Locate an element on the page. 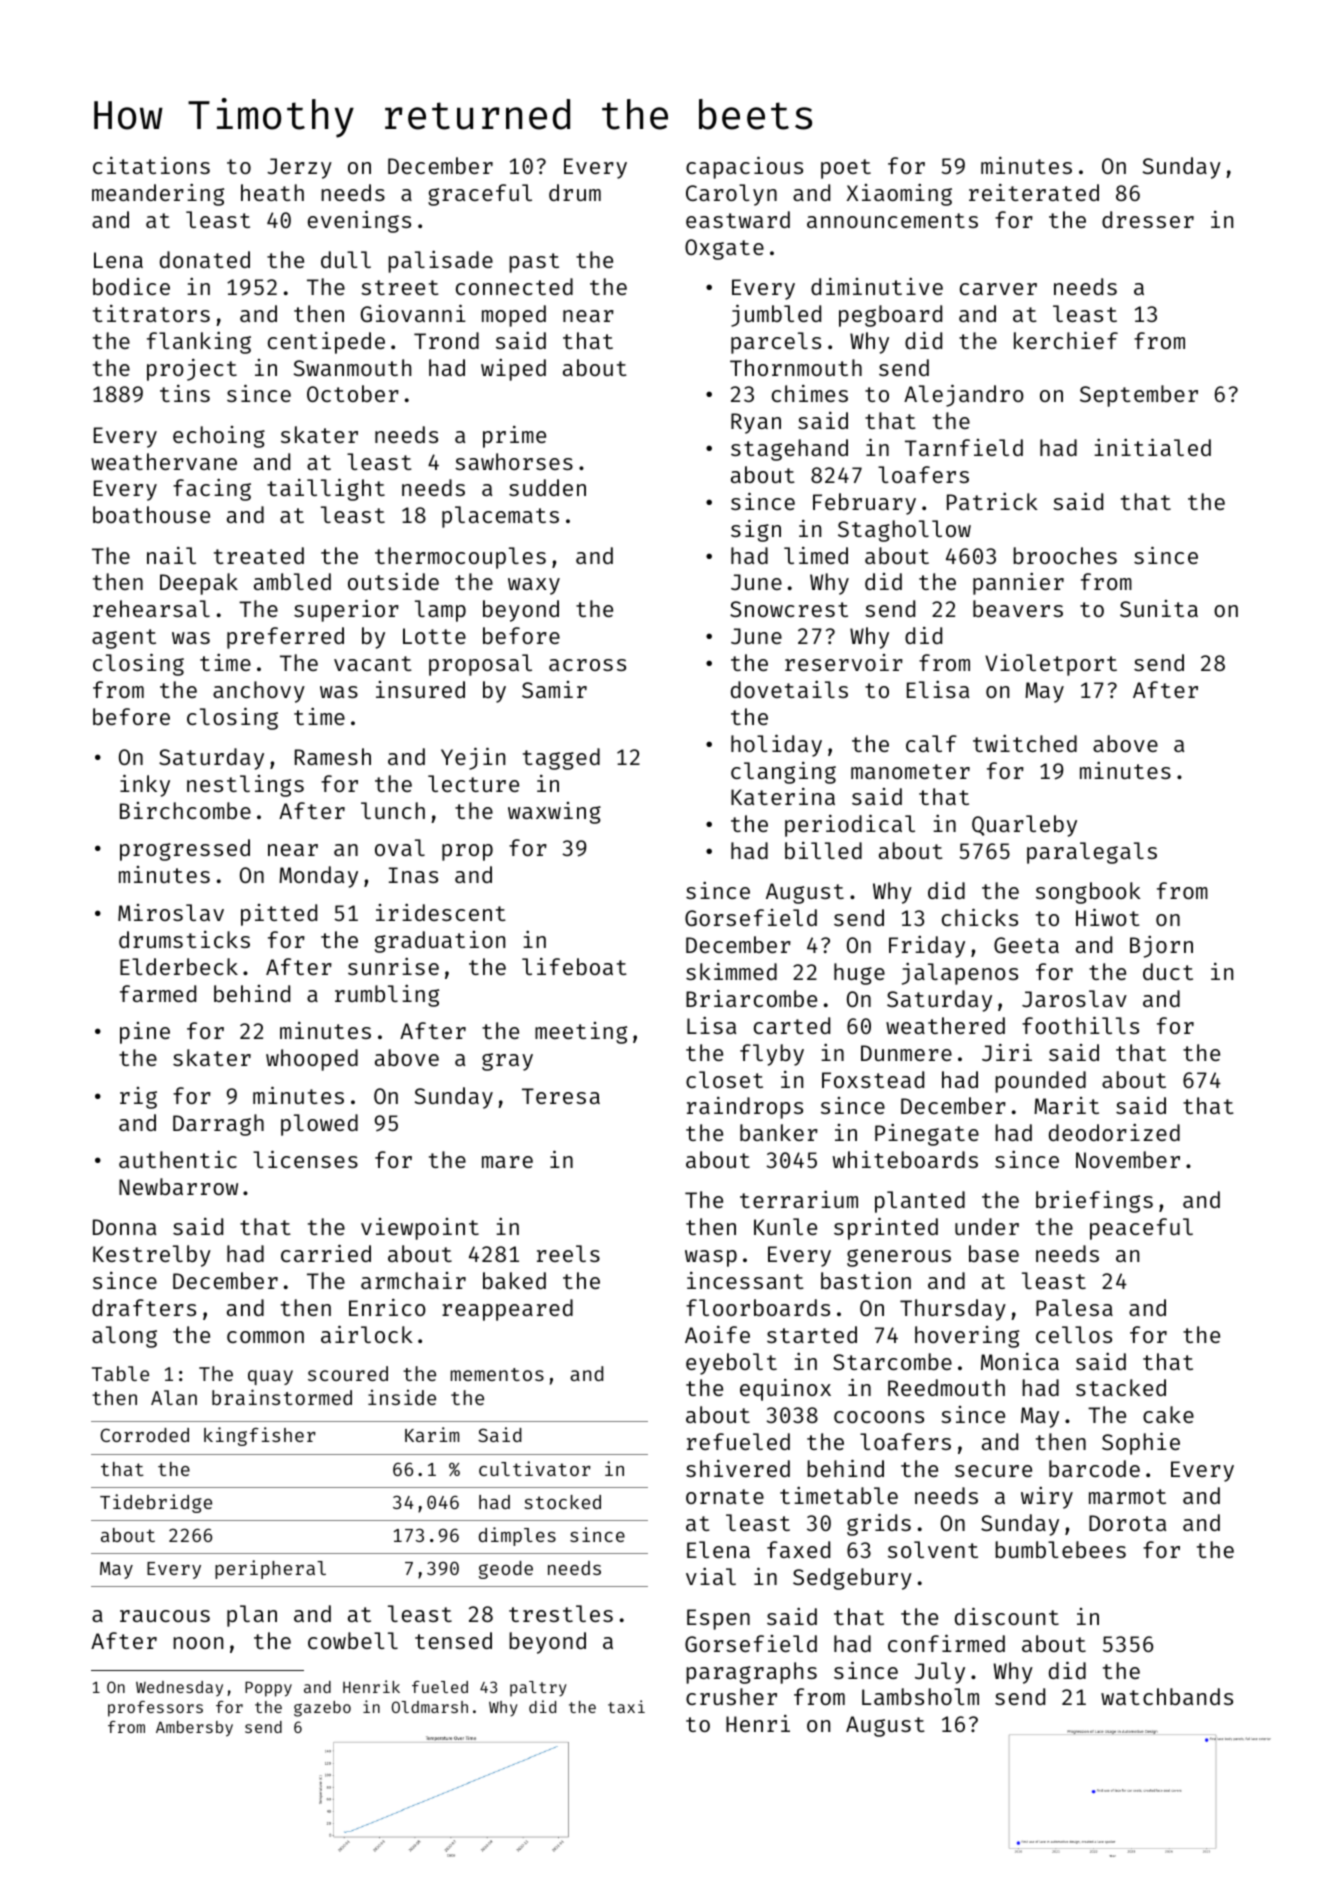 Image resolution: width=1333 pixels, height=1885 pixels. ornate is located at coordinates (725, 1496).
